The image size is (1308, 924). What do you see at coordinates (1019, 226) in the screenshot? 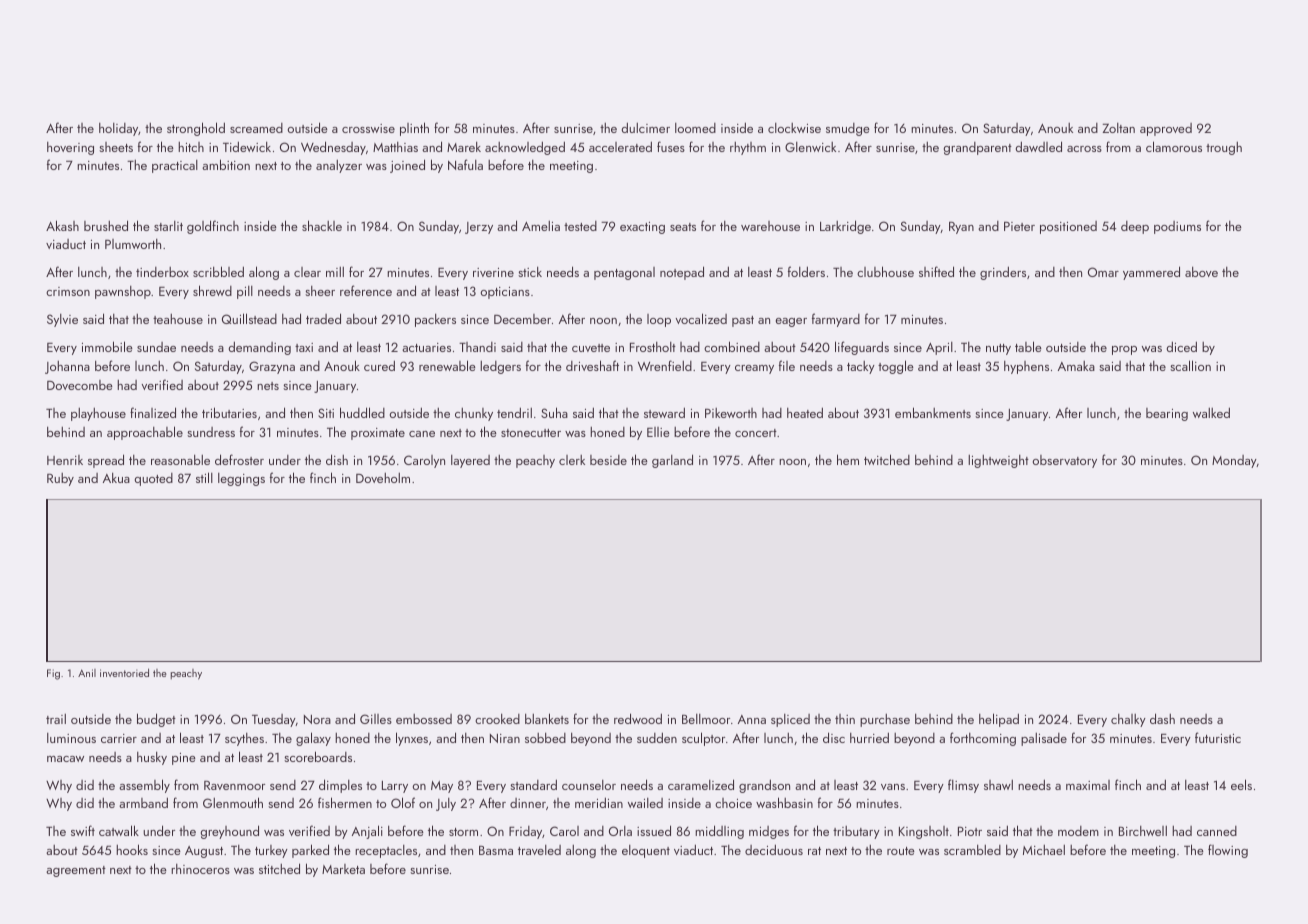
I see `Pieter` at bounding box center [1019, 226].
